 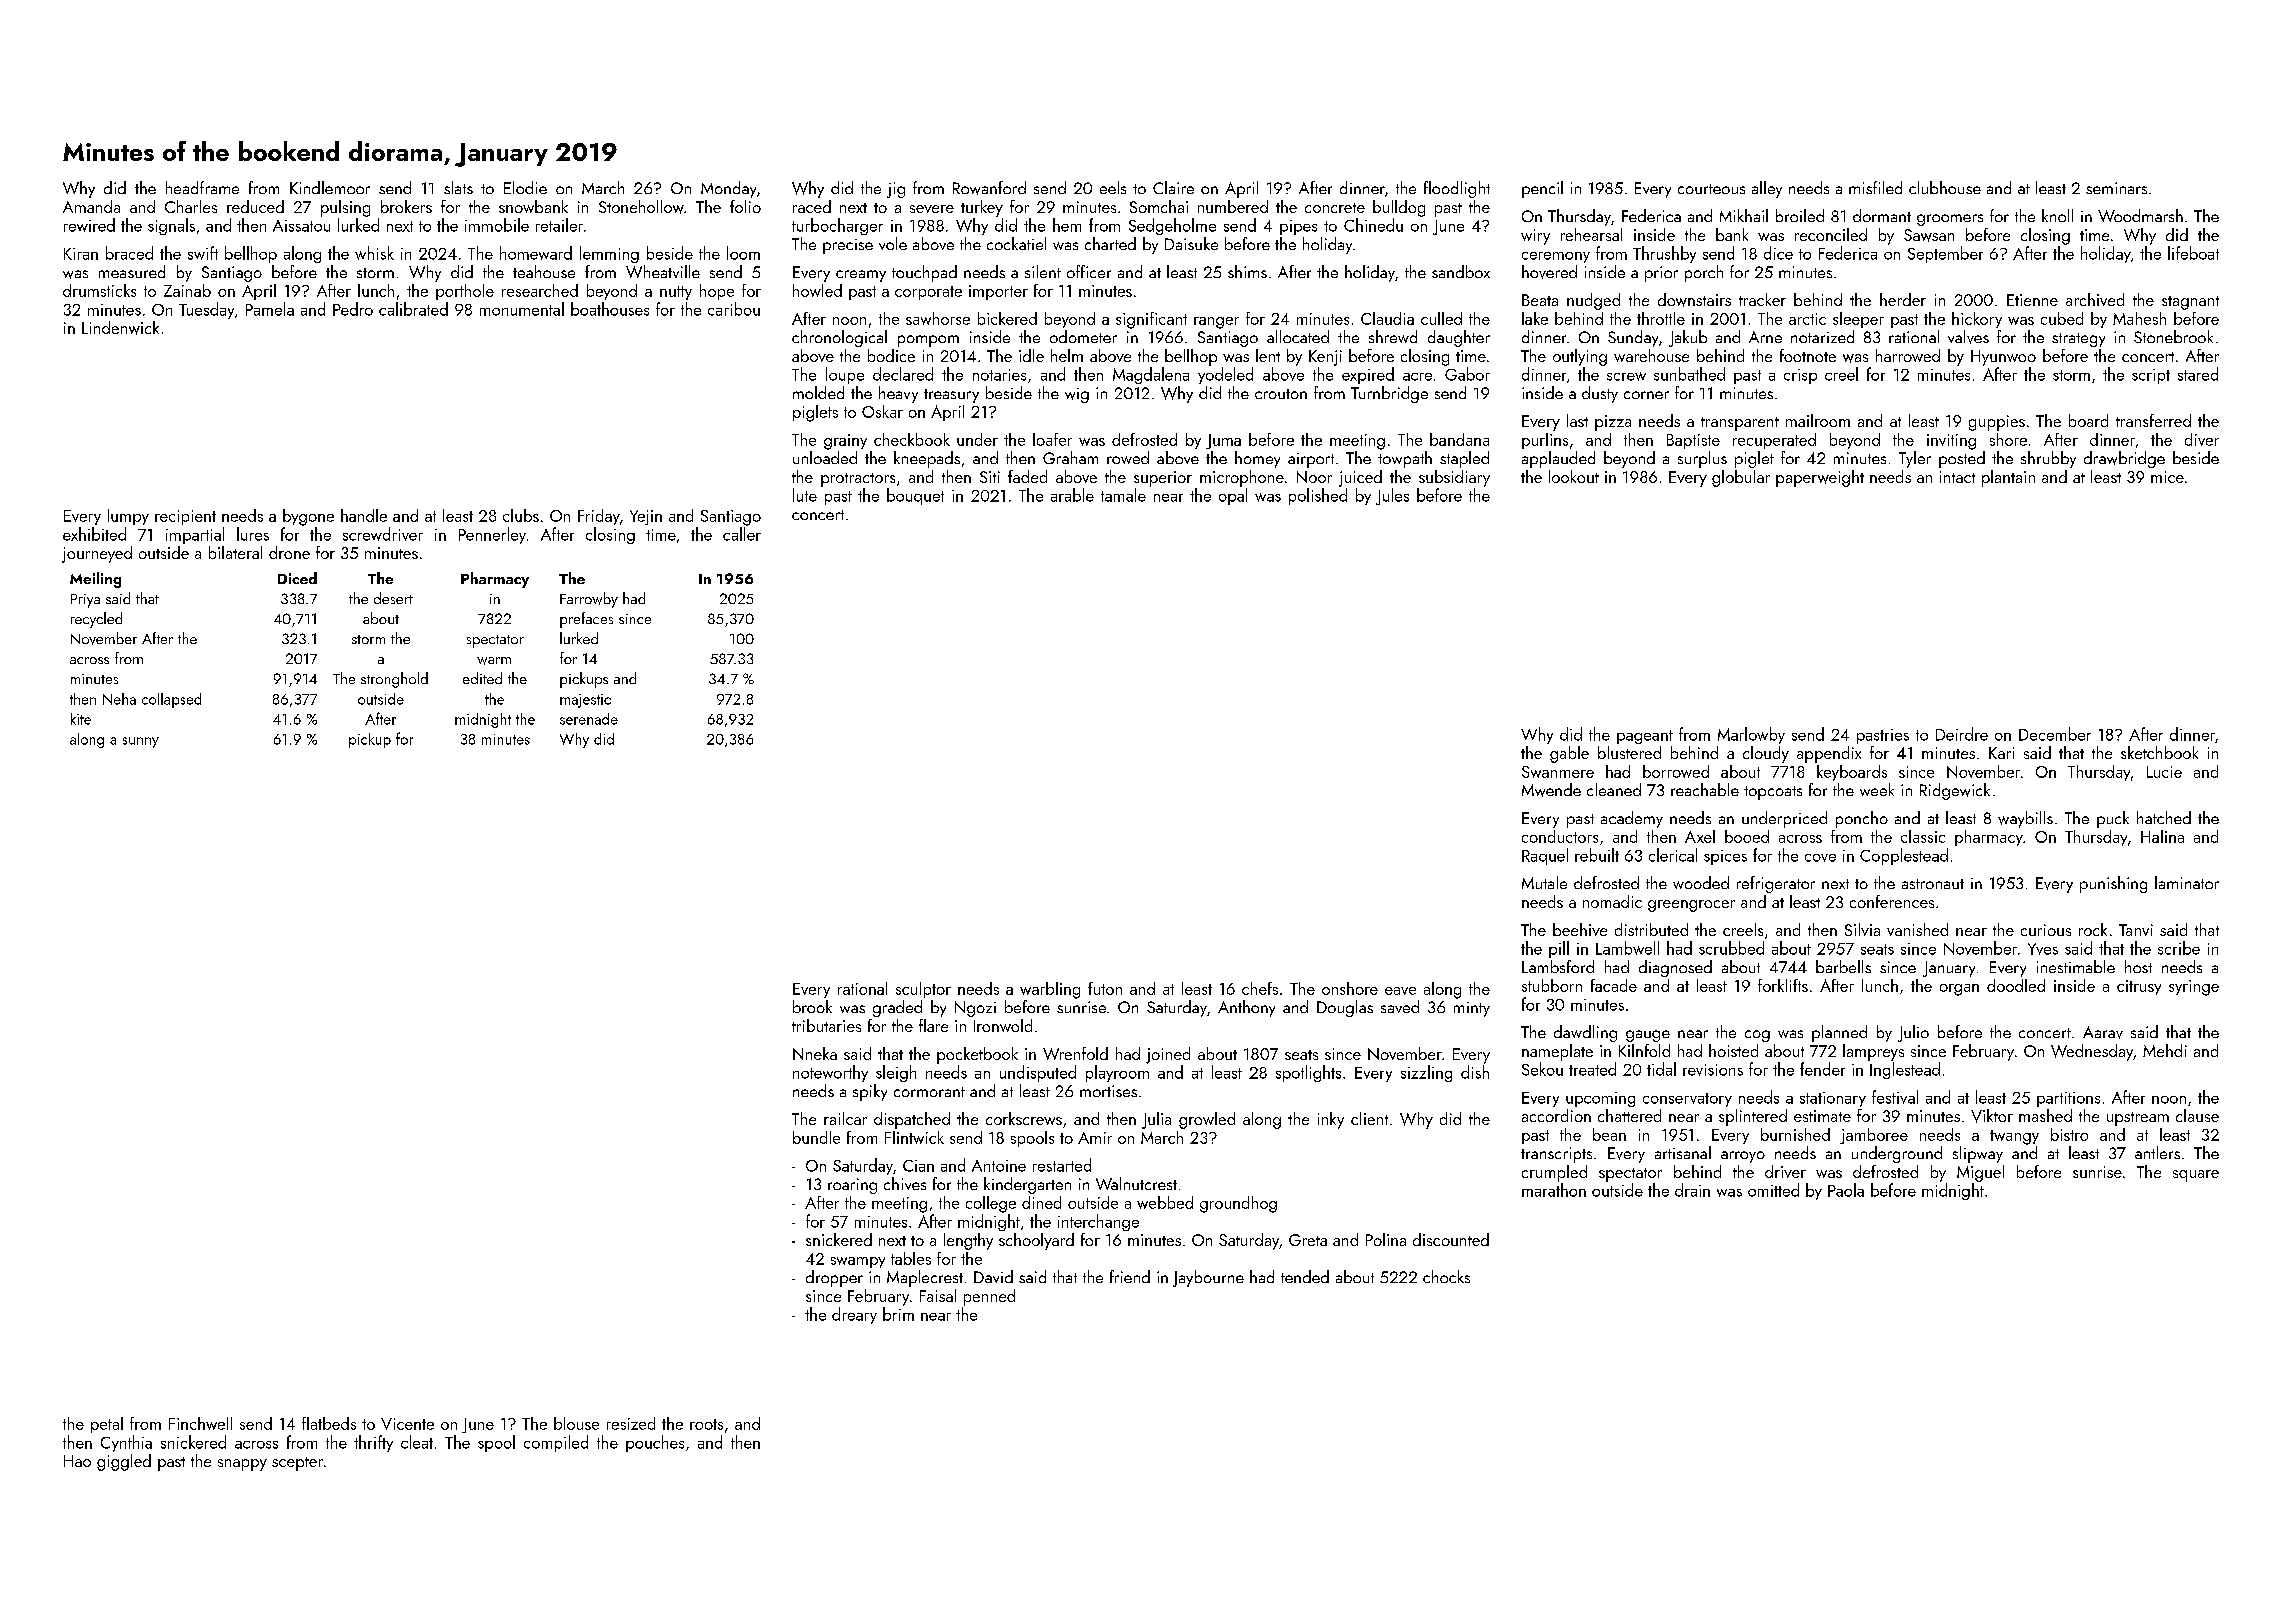 What do you see at coordinates (1875, 187) in the screenshot?
I see `misfiled` at bounding box center [1875, 187].
